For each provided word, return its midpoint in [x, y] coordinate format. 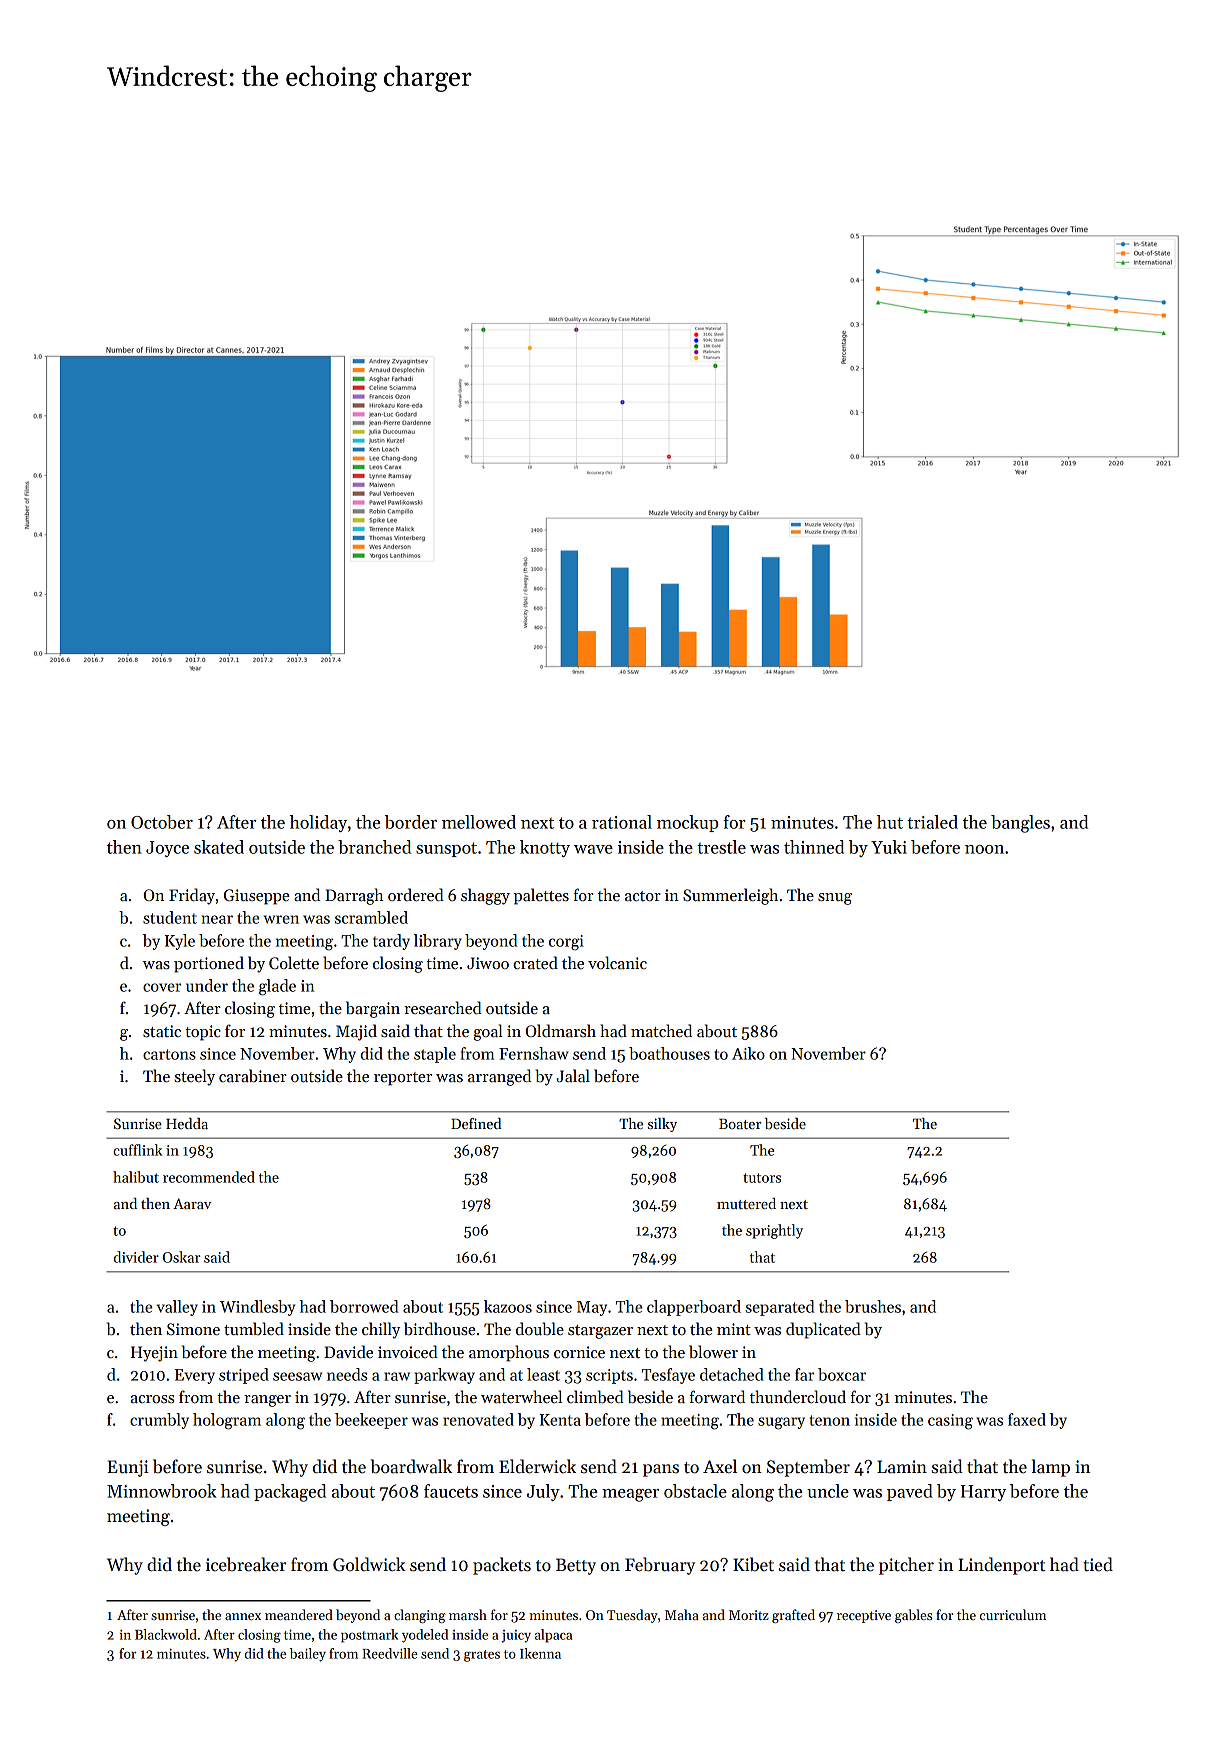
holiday [318, 823]
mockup [687, 823]
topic [203, 1033]
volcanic [617, 962]
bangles [1020, 824]
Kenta [560, 1420]
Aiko [748, 1053]
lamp [1051, 1468]
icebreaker [246, 1564]
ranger [267, 1401]
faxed [1027, 1419]
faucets [451, 1491]
